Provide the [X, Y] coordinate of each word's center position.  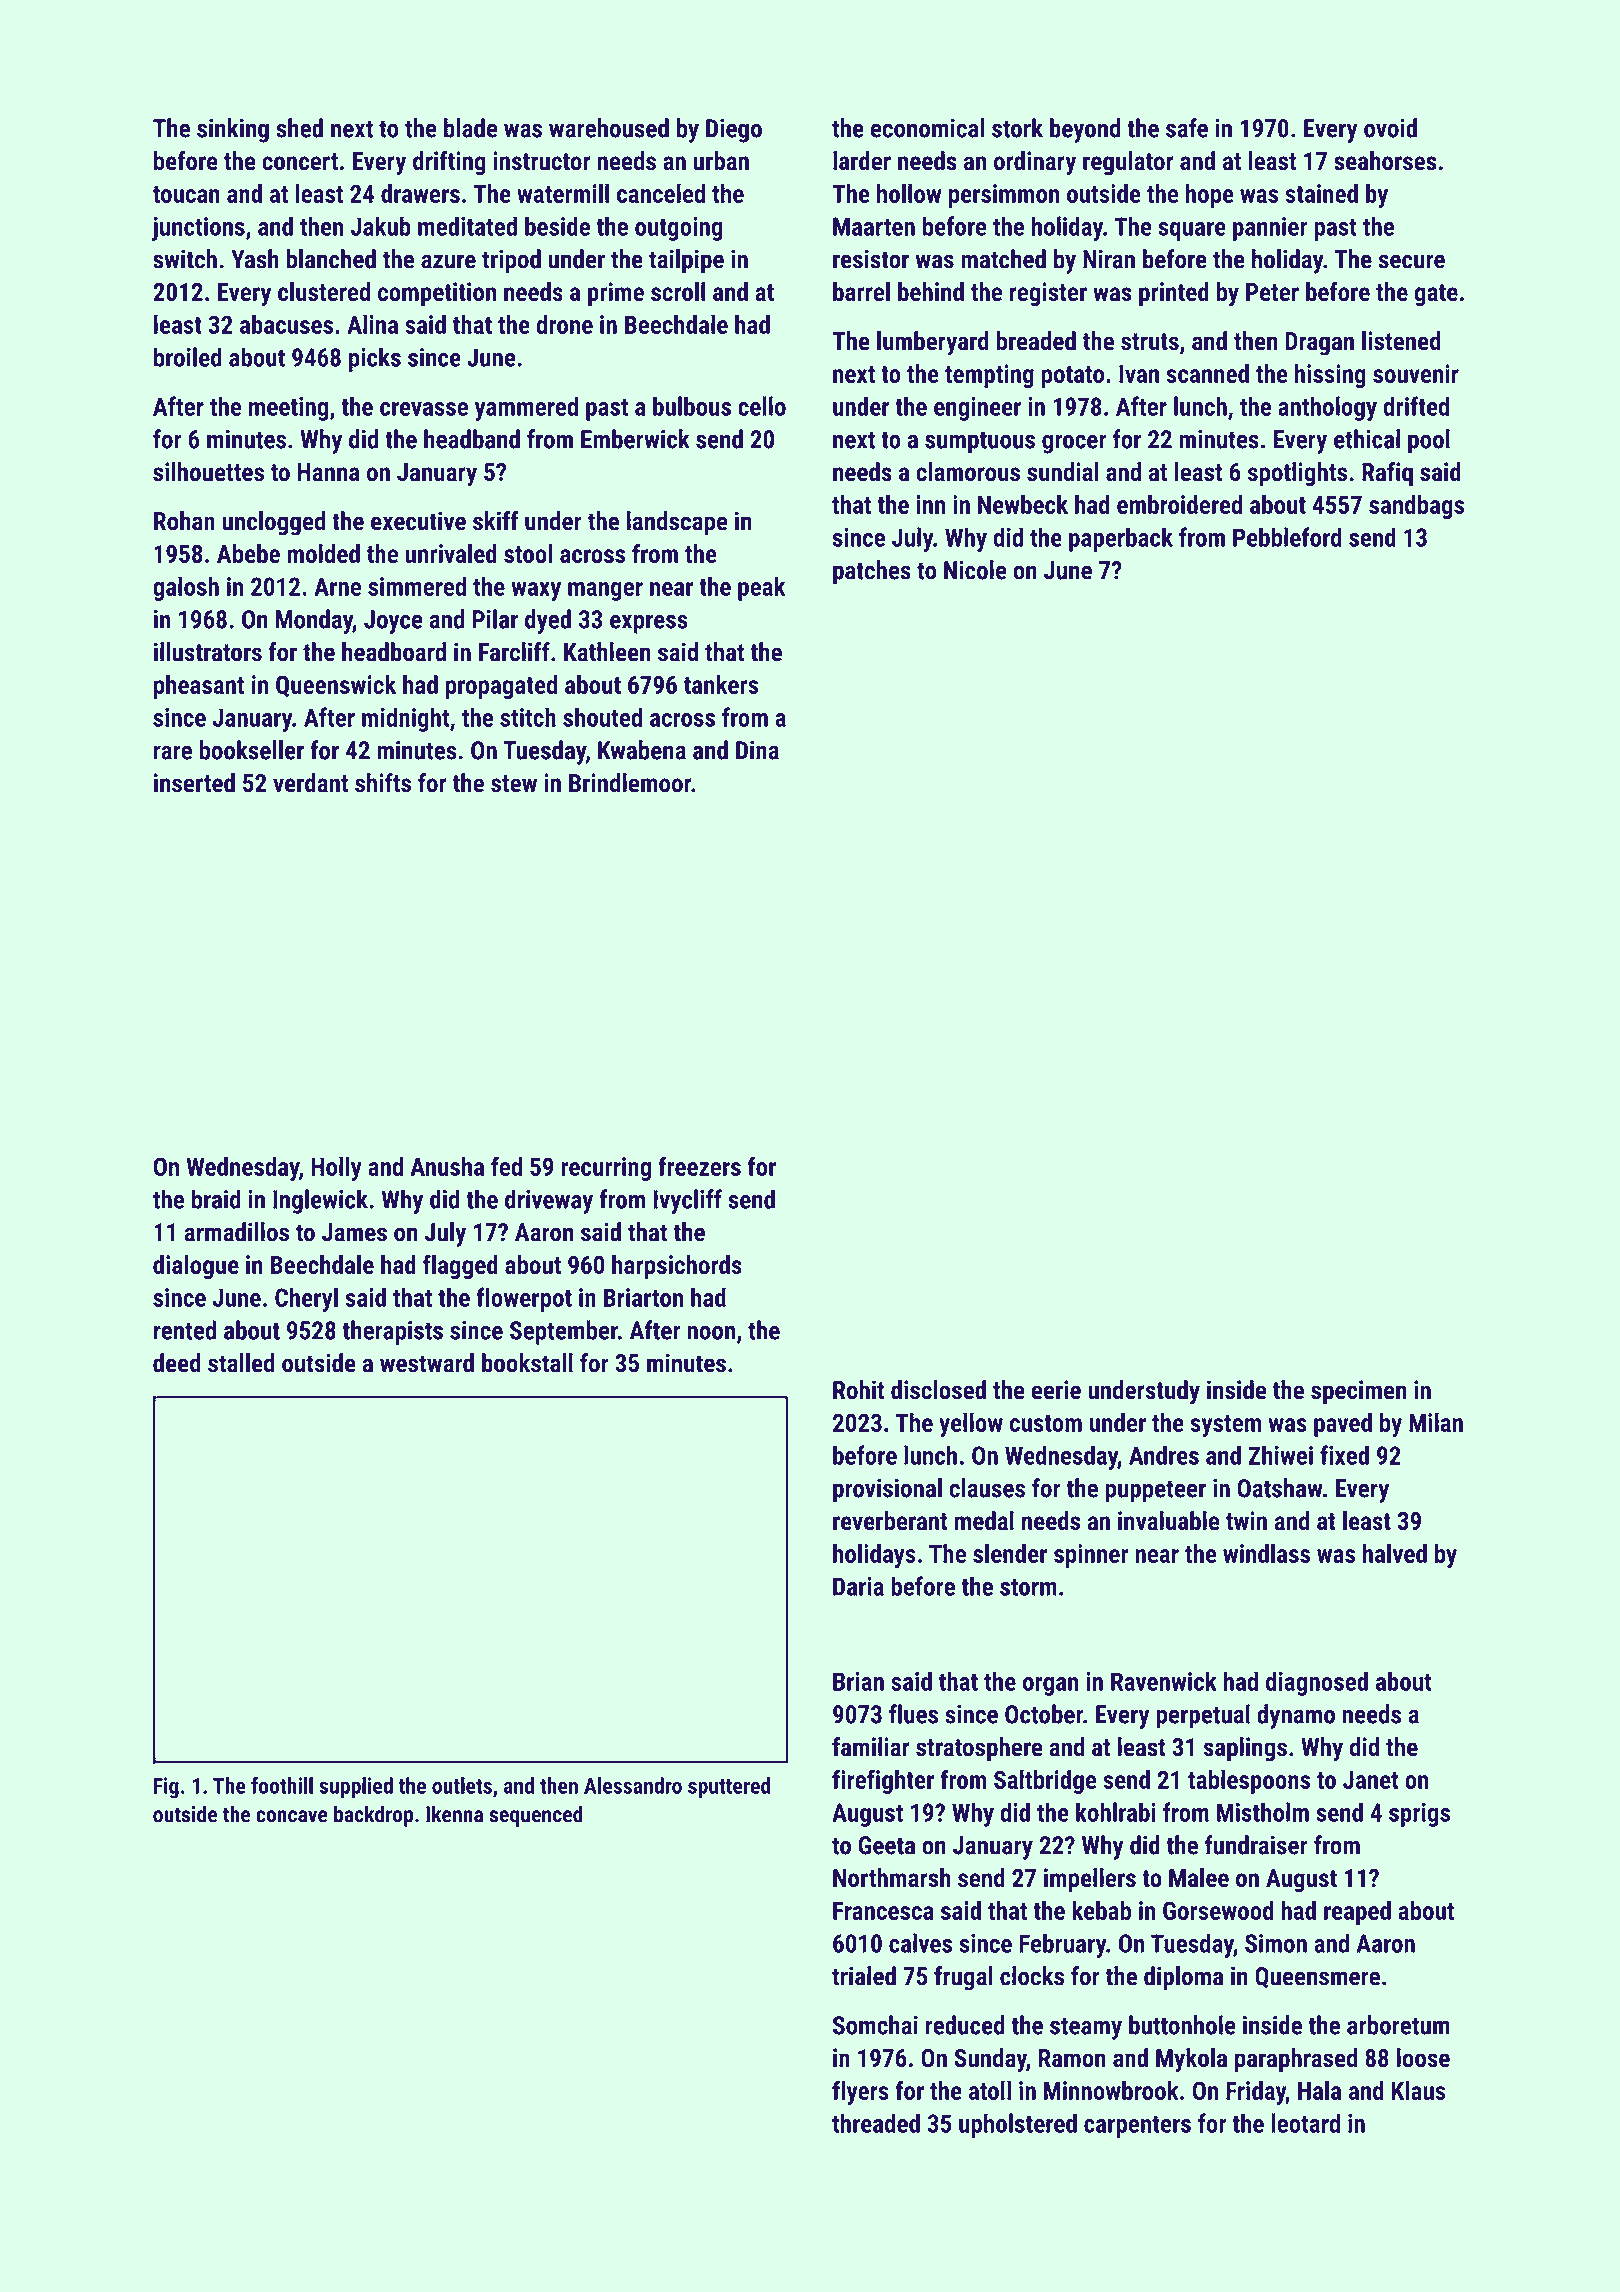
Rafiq [1387, 474]
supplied [356, 1787]
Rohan [184, 521]
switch [185, 259]
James [354, 1232]
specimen [1358, 1392]
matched [1003, 259]
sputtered [729, 1787]
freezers [699, 1166]
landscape [677, 523]
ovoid [1390, 128]
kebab [1101, 1910]
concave [292, 1816]
